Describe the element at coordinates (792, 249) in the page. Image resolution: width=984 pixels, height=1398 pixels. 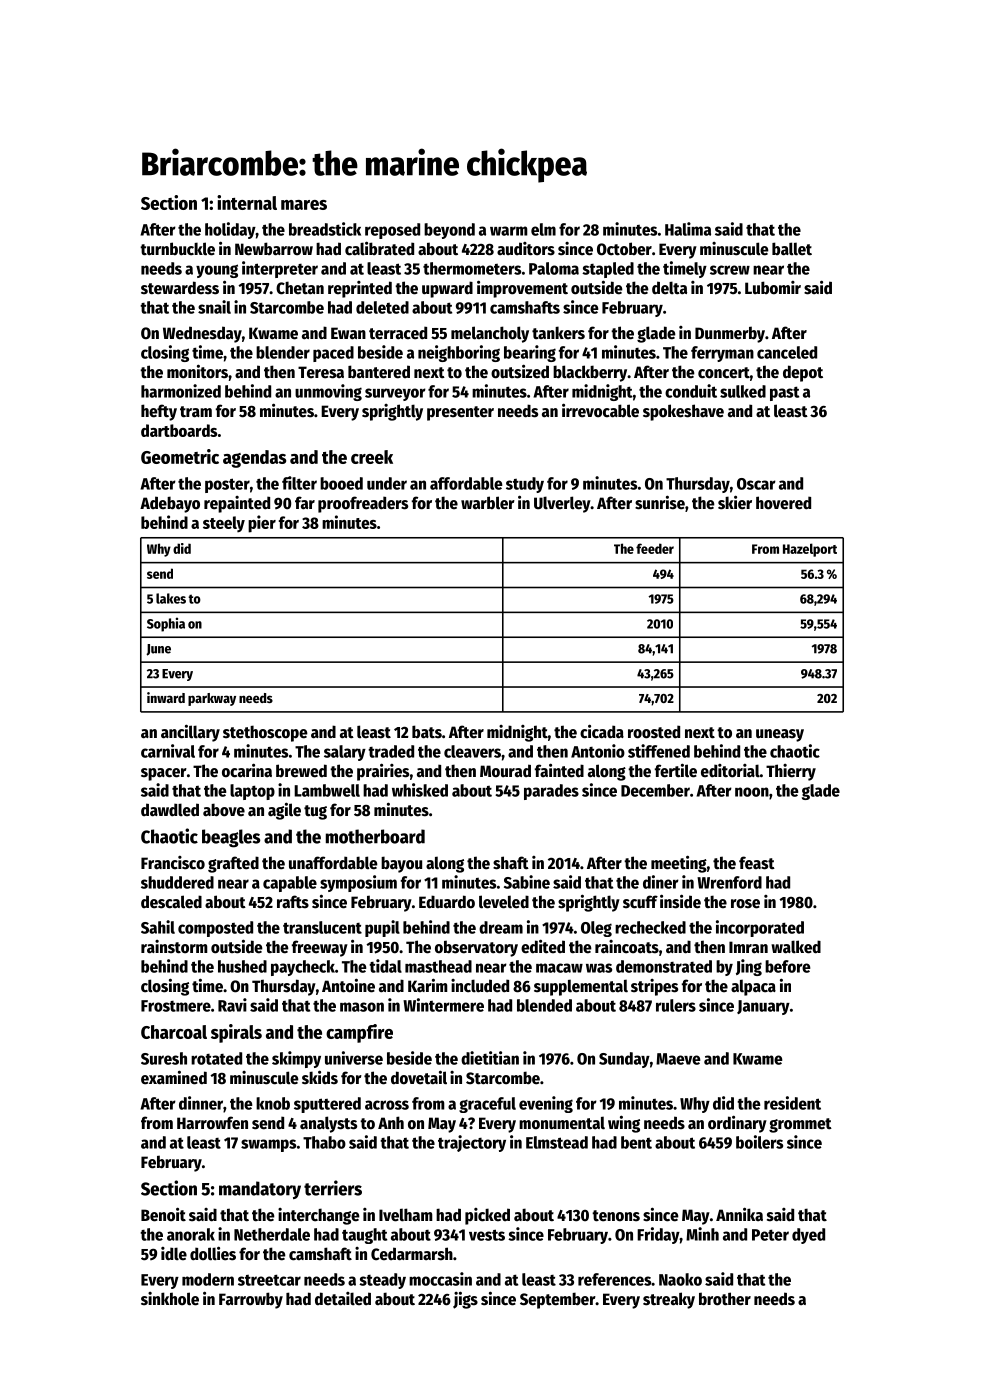
I see `ballet` at that location.
